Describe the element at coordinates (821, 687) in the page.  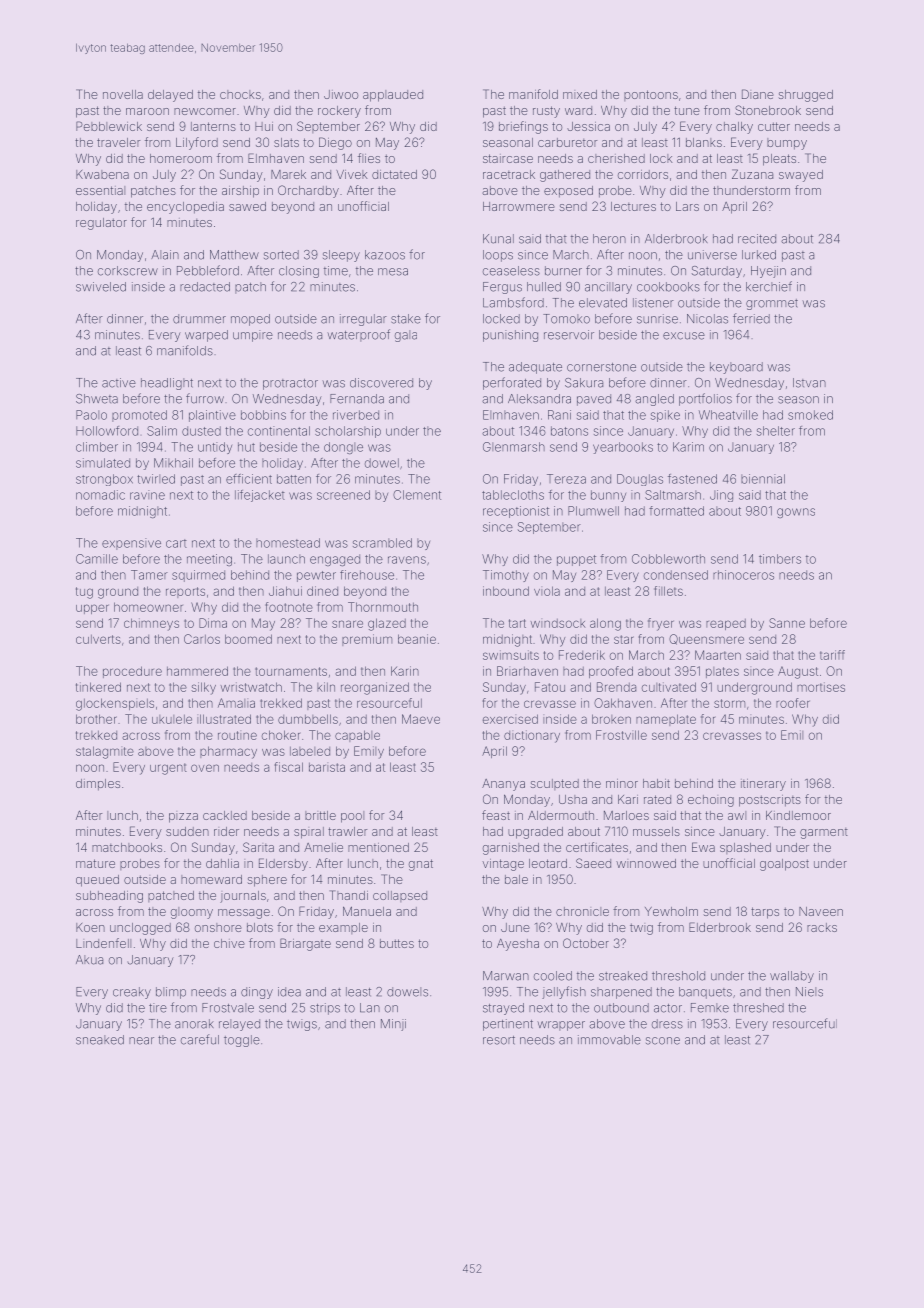
I see `mortises` at that location.
